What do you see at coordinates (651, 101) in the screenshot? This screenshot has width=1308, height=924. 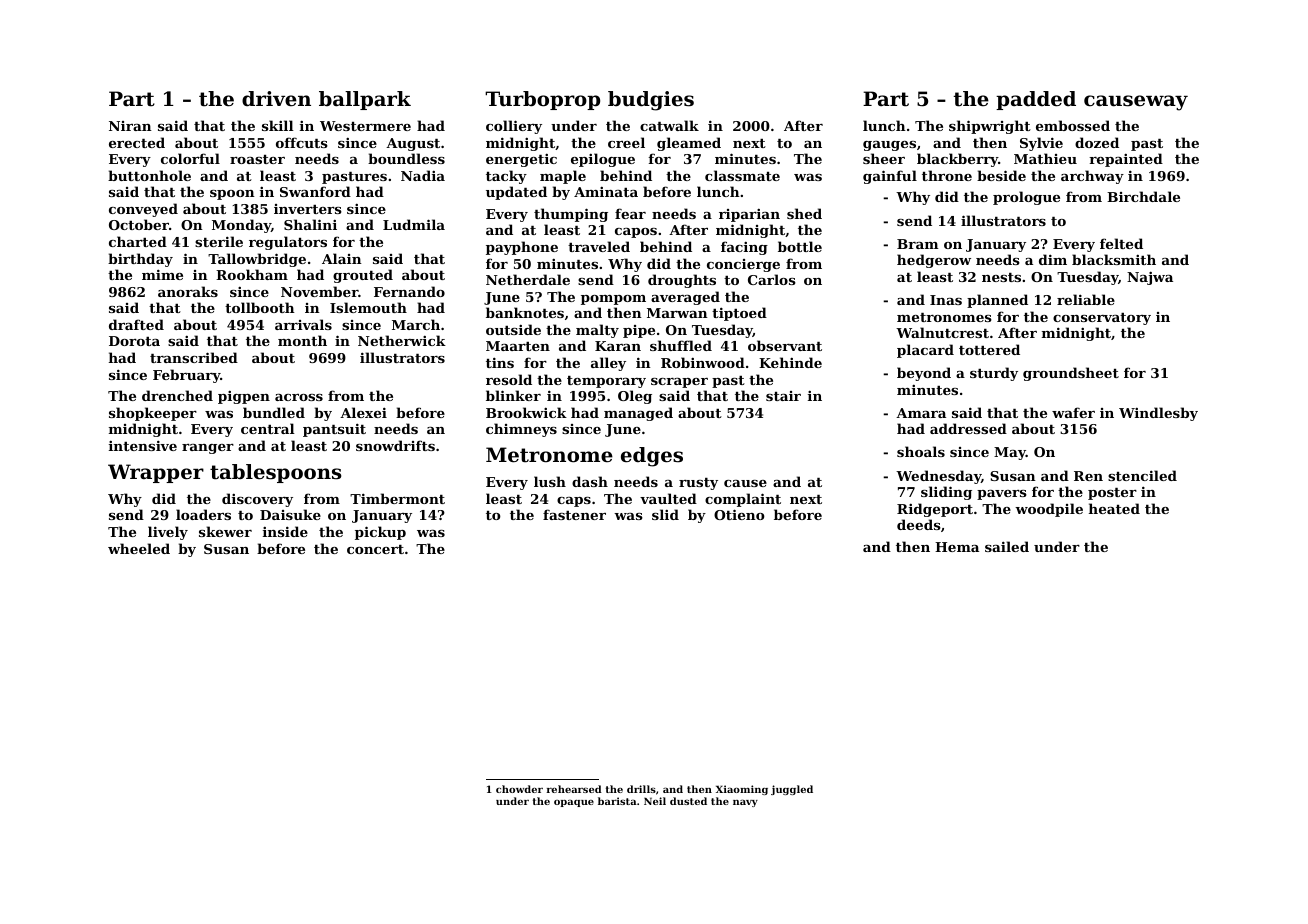 I see `budgies` at bounding box center [651, 101].
